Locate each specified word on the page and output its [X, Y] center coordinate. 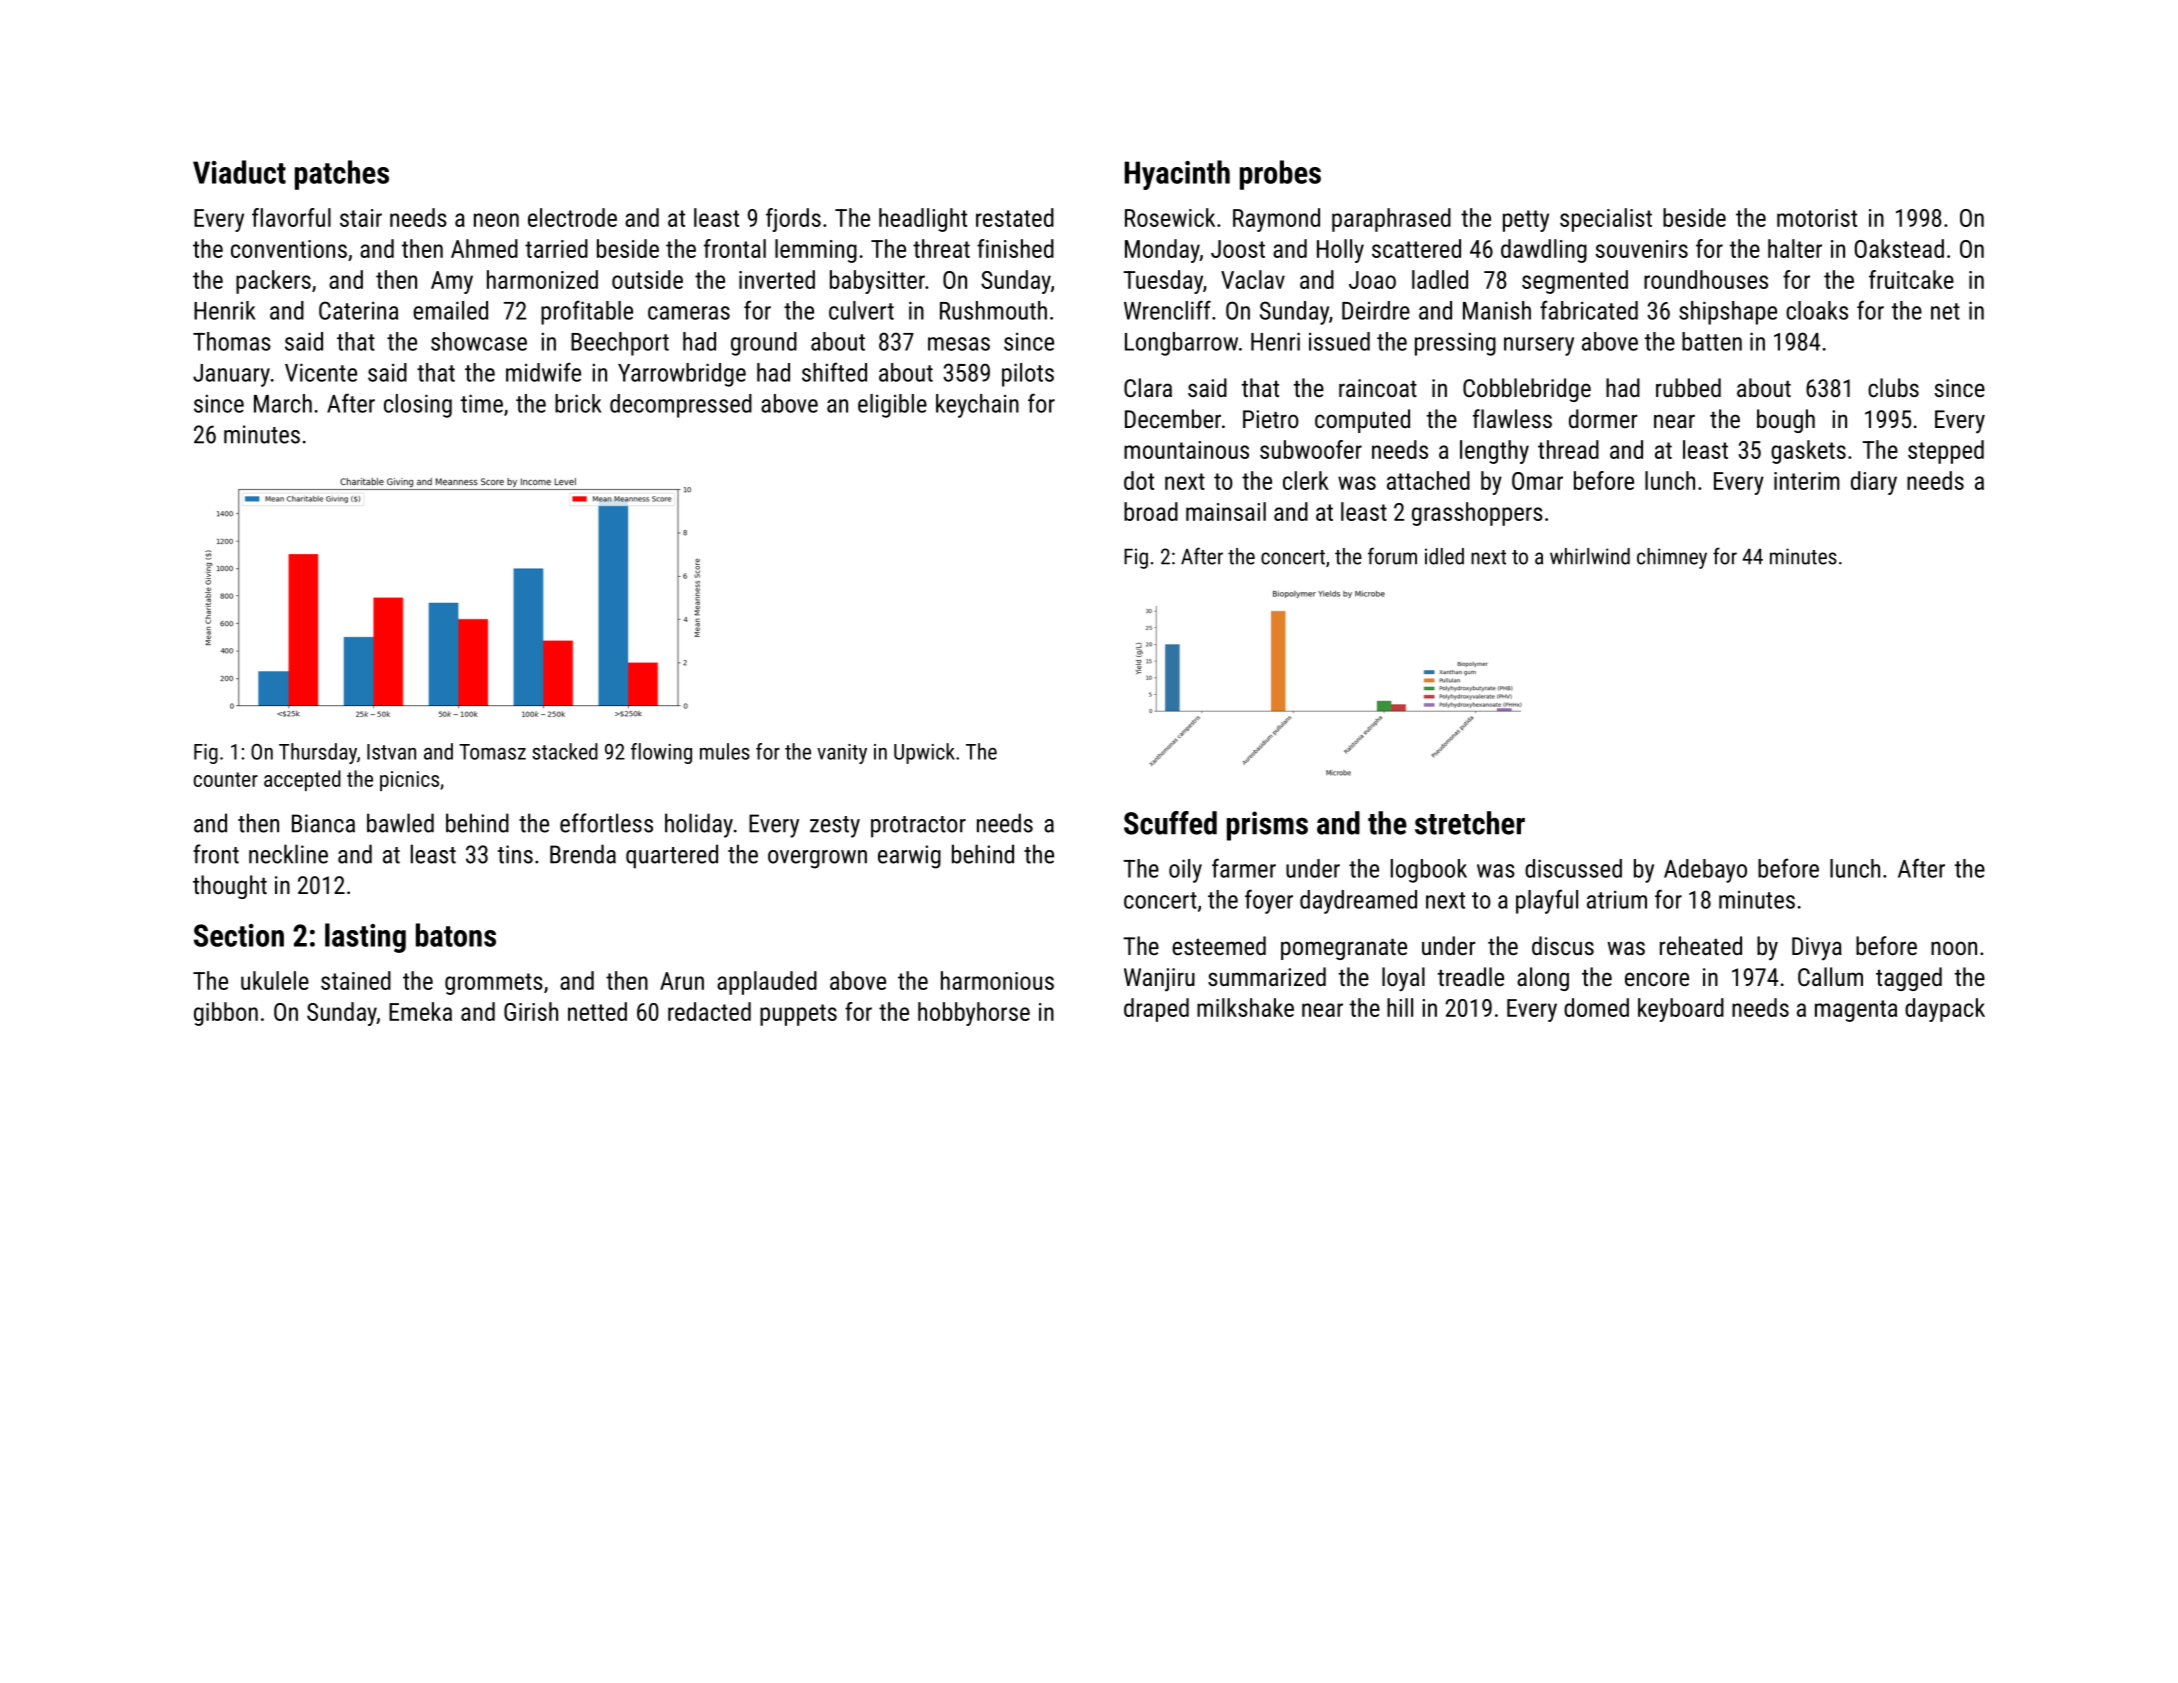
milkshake [1245, 1007]
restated [1015, 217]
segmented [1575, 282]
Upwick [924, 753]
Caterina [358, 310]
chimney [1672, 558]
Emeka [420, 1011]
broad [1151, 511]
